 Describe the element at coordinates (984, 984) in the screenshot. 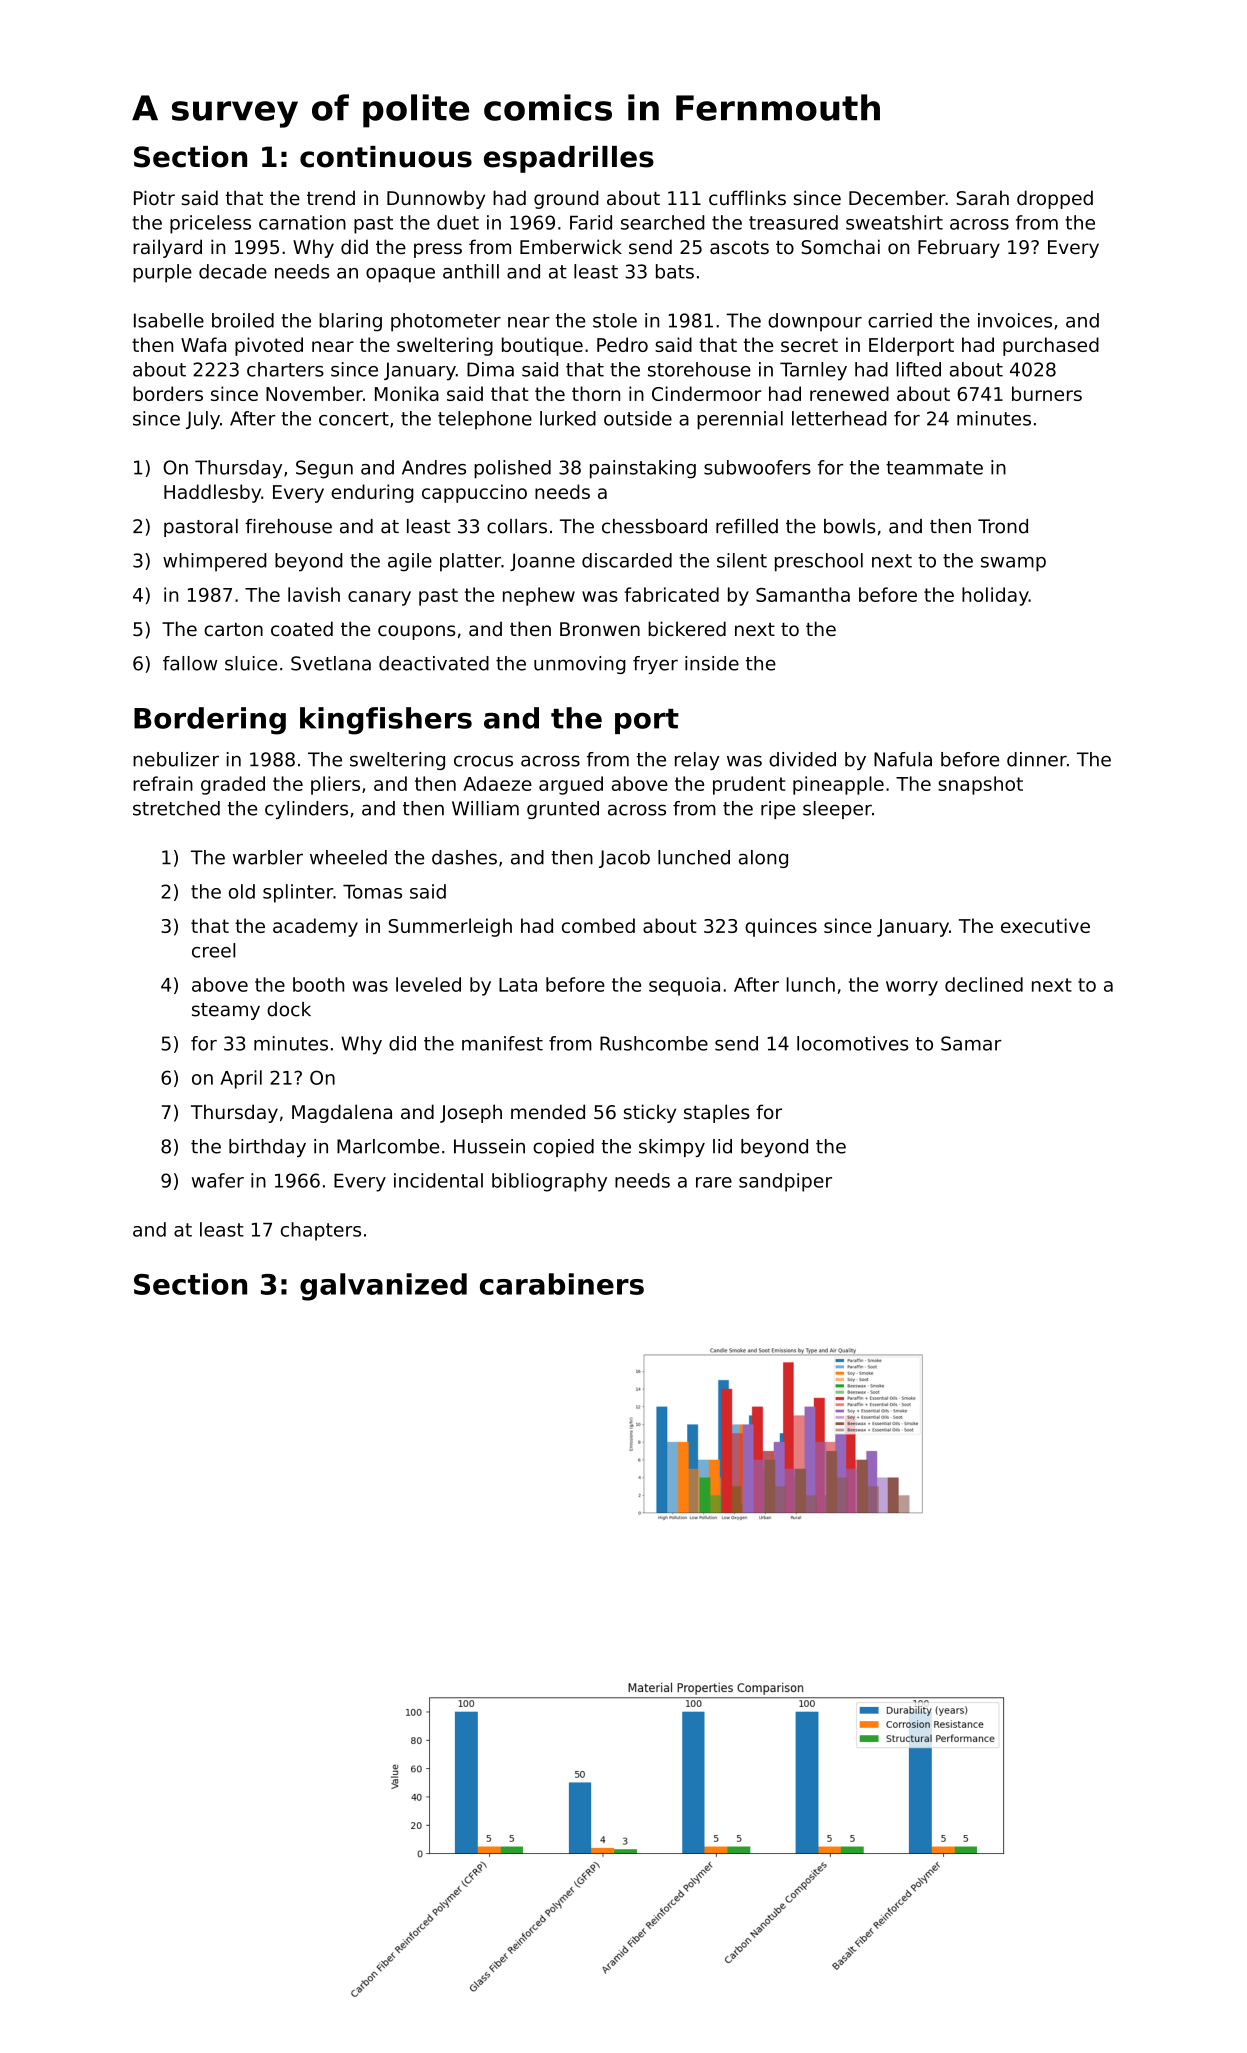

I see `declined` at that location.
